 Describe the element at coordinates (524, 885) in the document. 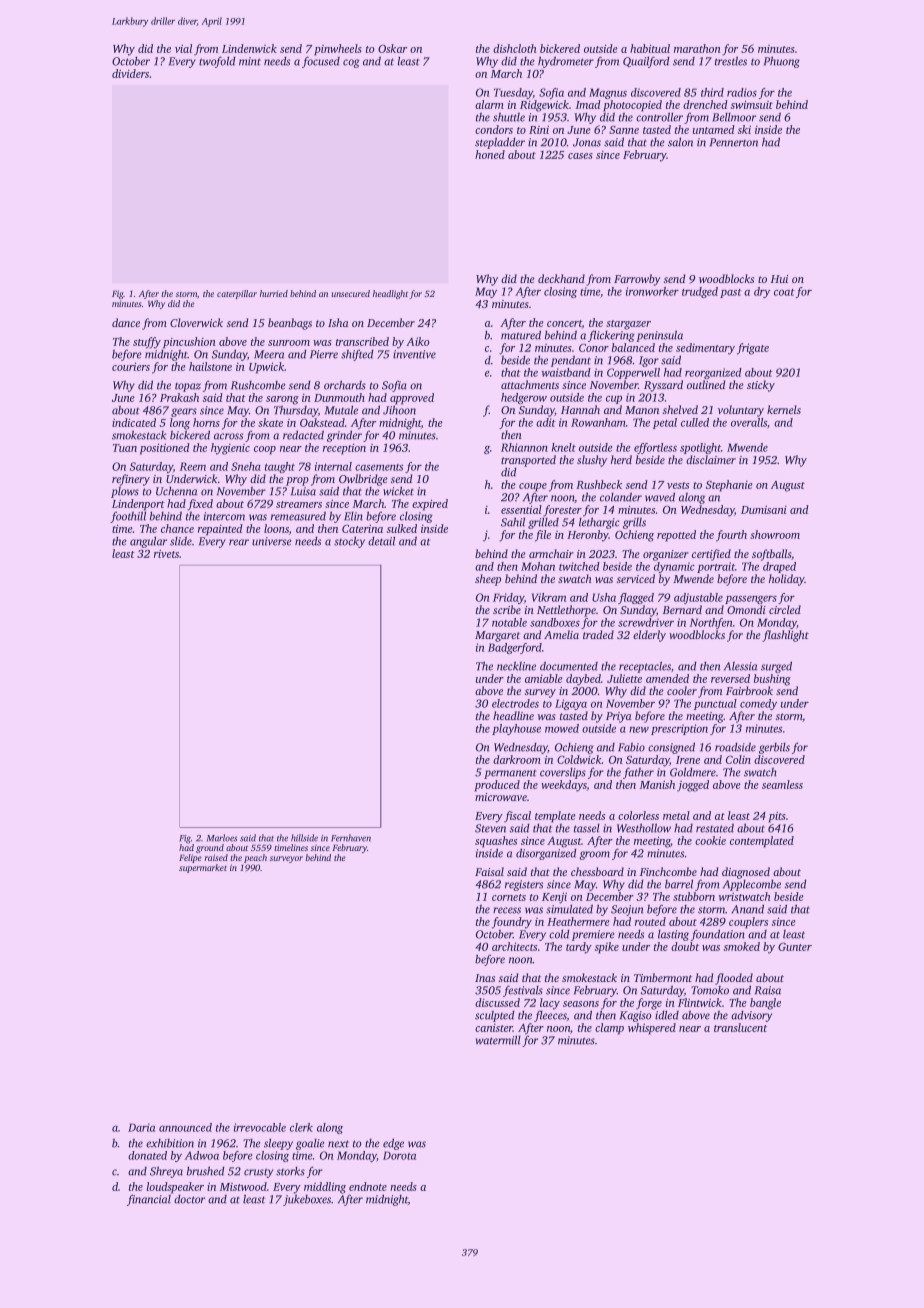

I see `registers` at that location.
